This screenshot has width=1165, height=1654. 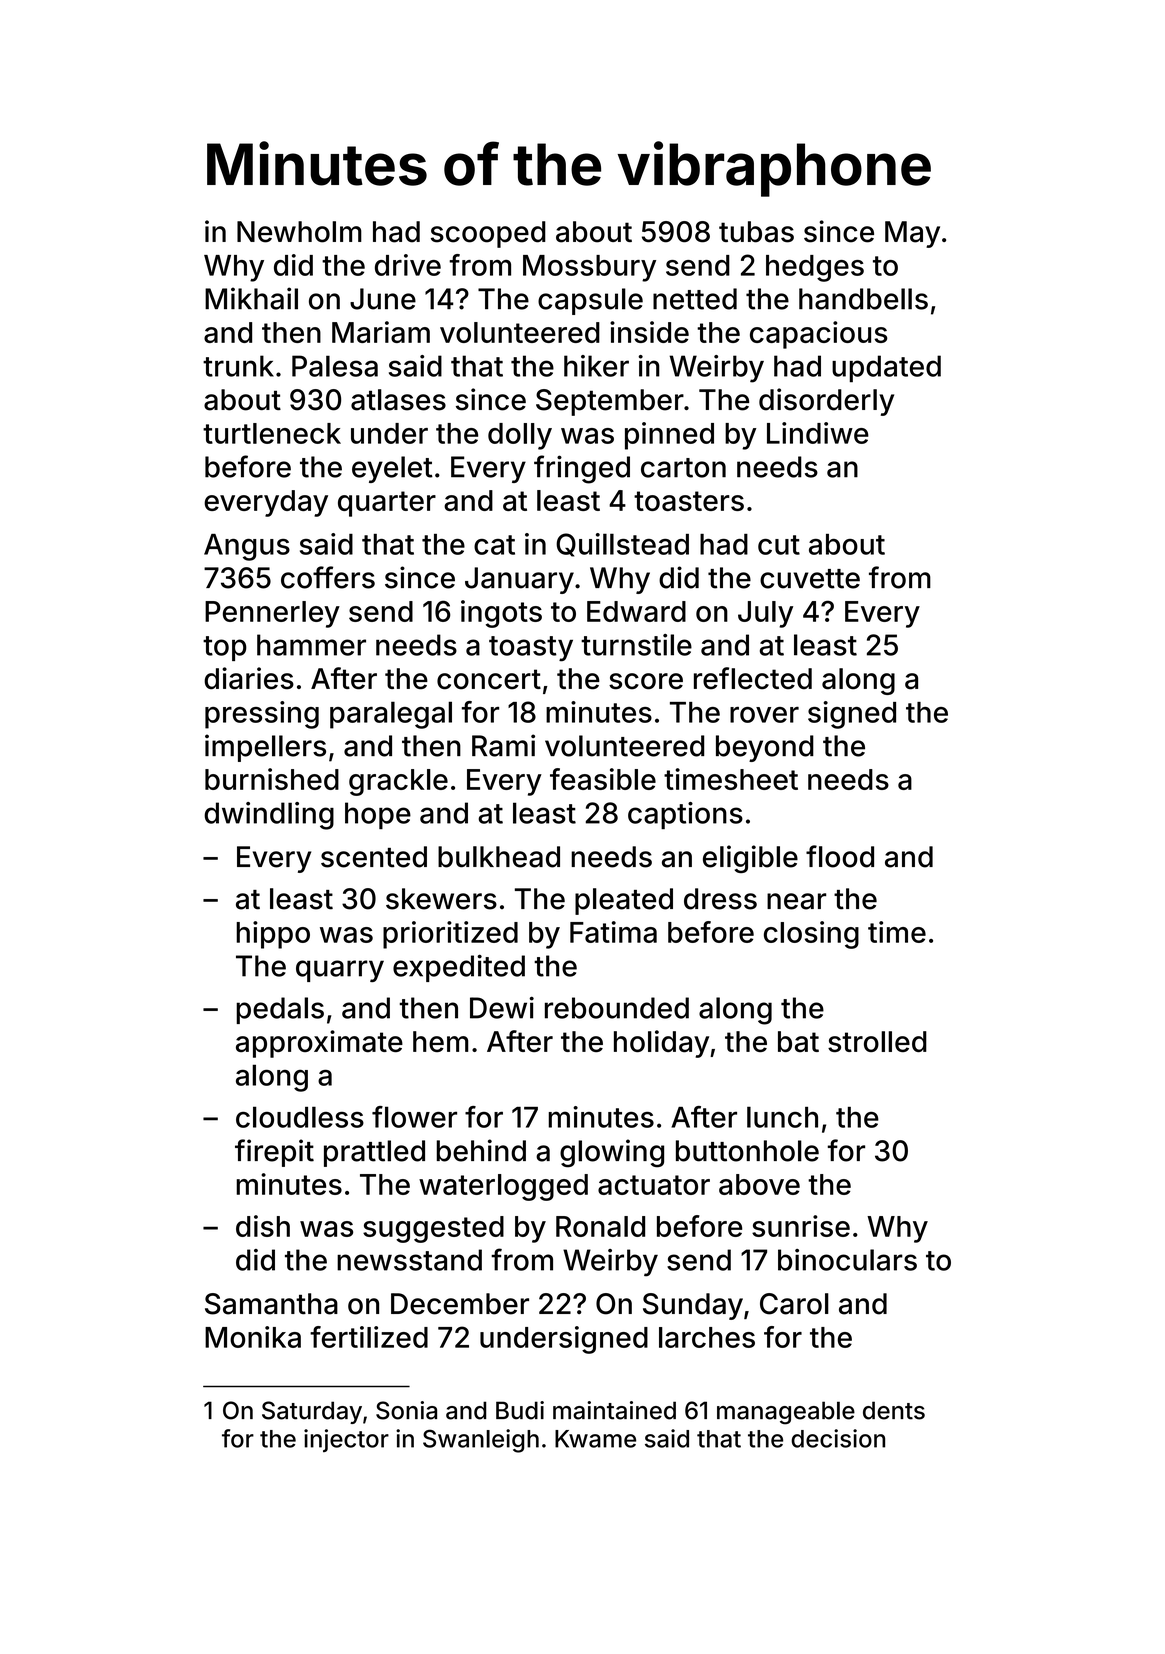 What do you see at coordinates (531, 649) in the screenshot?
I see `toasty` at bounding box center [531, 649].
